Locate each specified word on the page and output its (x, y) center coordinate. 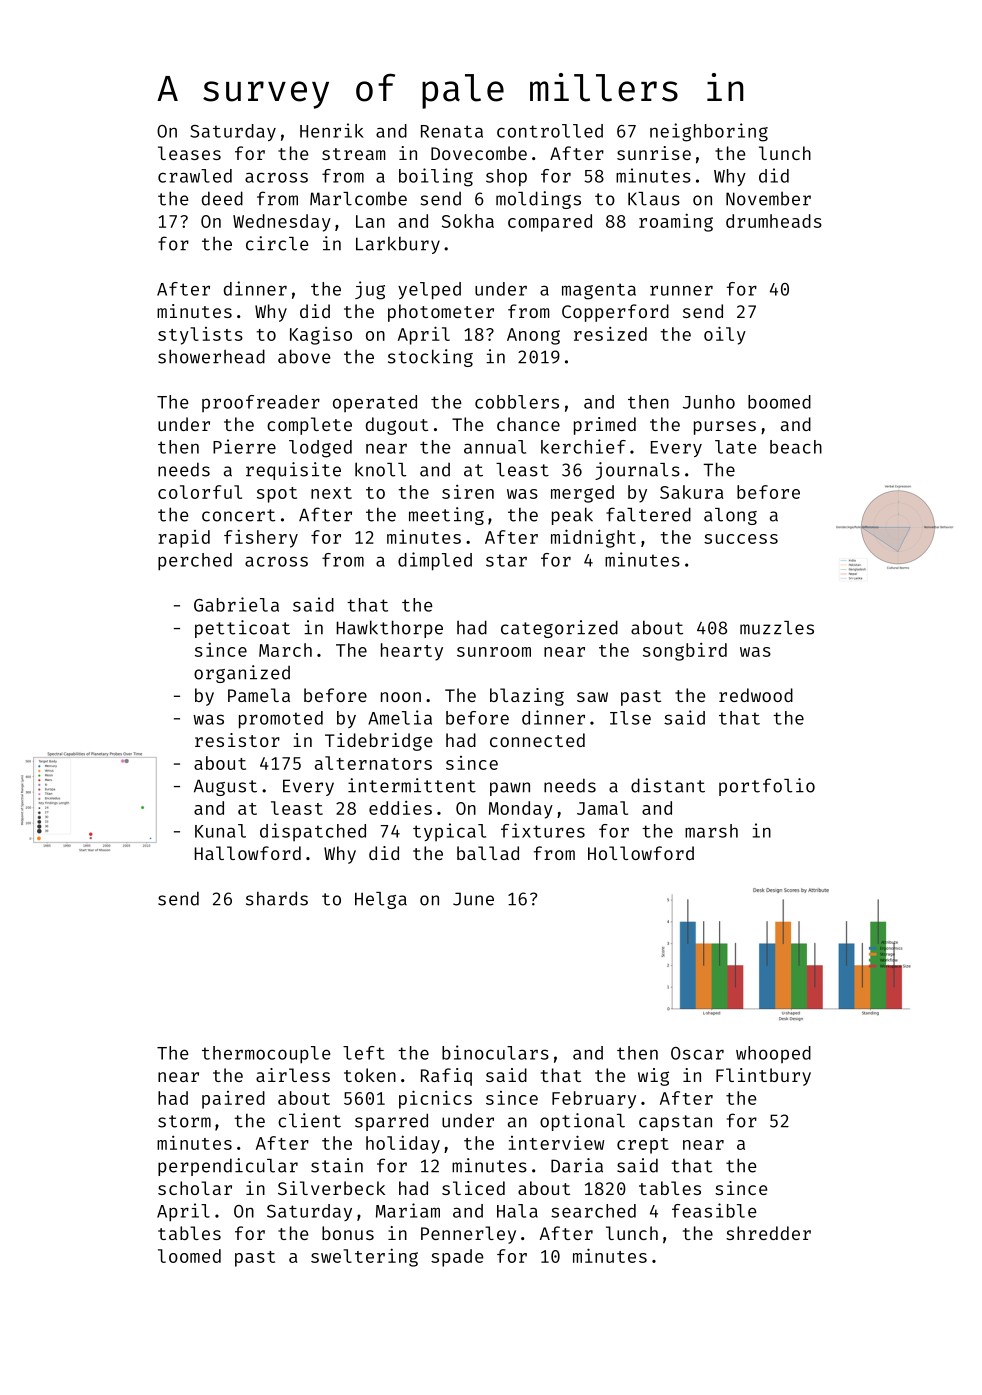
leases (189, 153)
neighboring (709, 132)
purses (725, 428)
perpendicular (228, 1167)
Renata (452, 131)
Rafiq (446, 1077)
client (309, 1120)
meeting (446, 516)
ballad (488, 853)
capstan (675, 1123)
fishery (261, 538)
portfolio (767, 787)
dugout (397, 426)
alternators (373, 763)
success (741, 539)
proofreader (261, 403)
